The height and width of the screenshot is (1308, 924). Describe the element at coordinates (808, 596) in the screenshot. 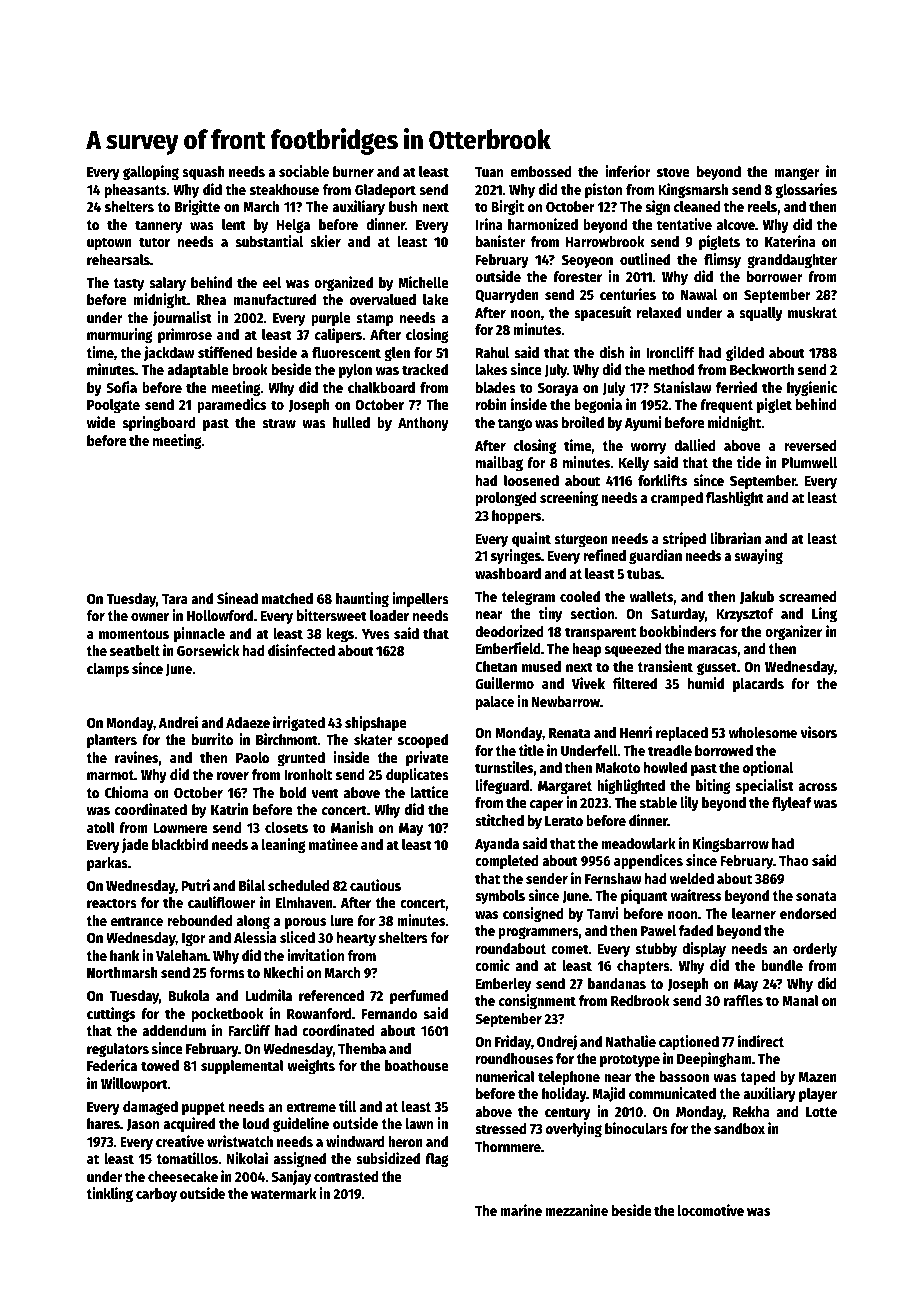

I see `screamed` at that location.
